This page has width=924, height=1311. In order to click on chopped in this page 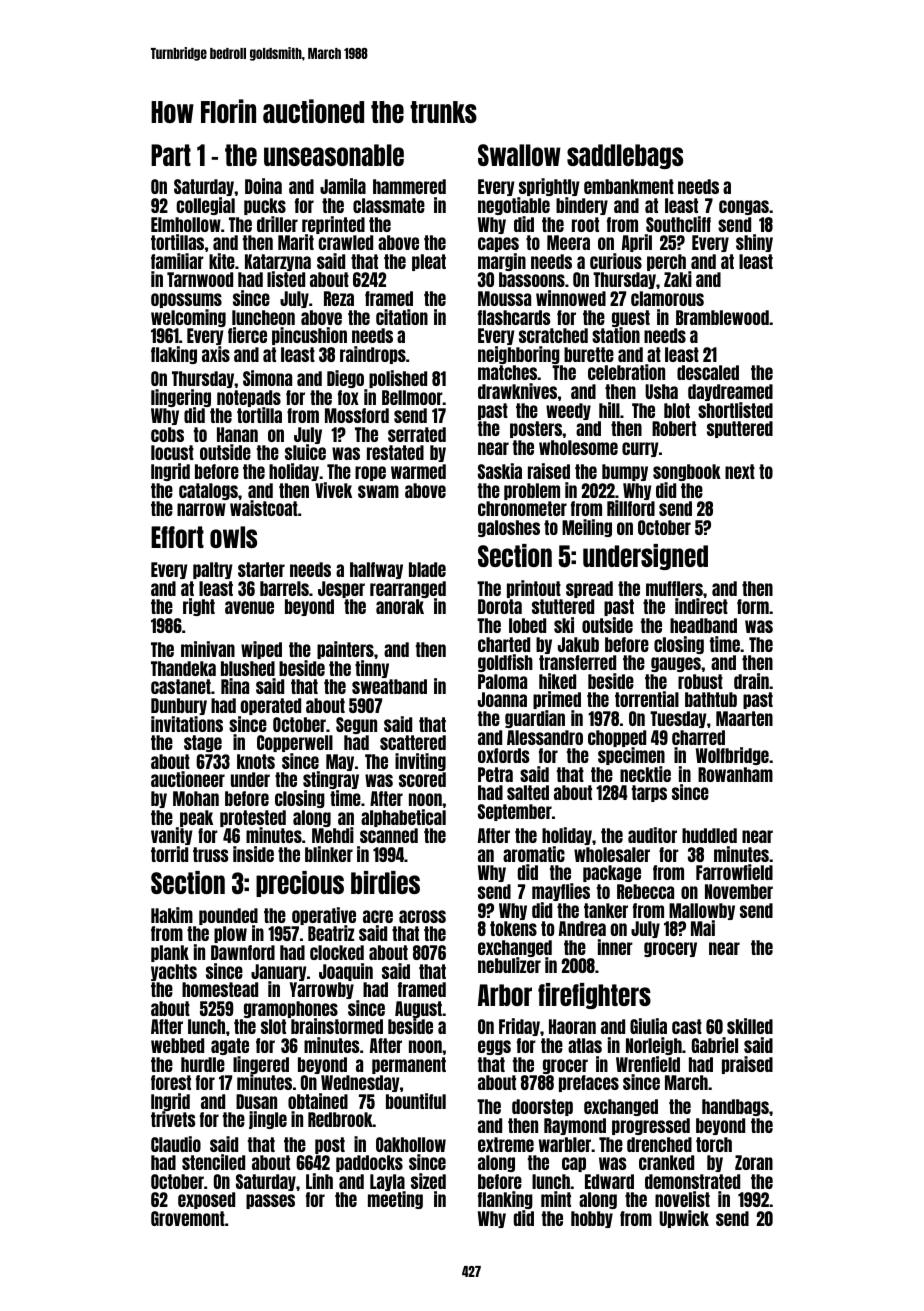, I will do `click(617, 739)`.
